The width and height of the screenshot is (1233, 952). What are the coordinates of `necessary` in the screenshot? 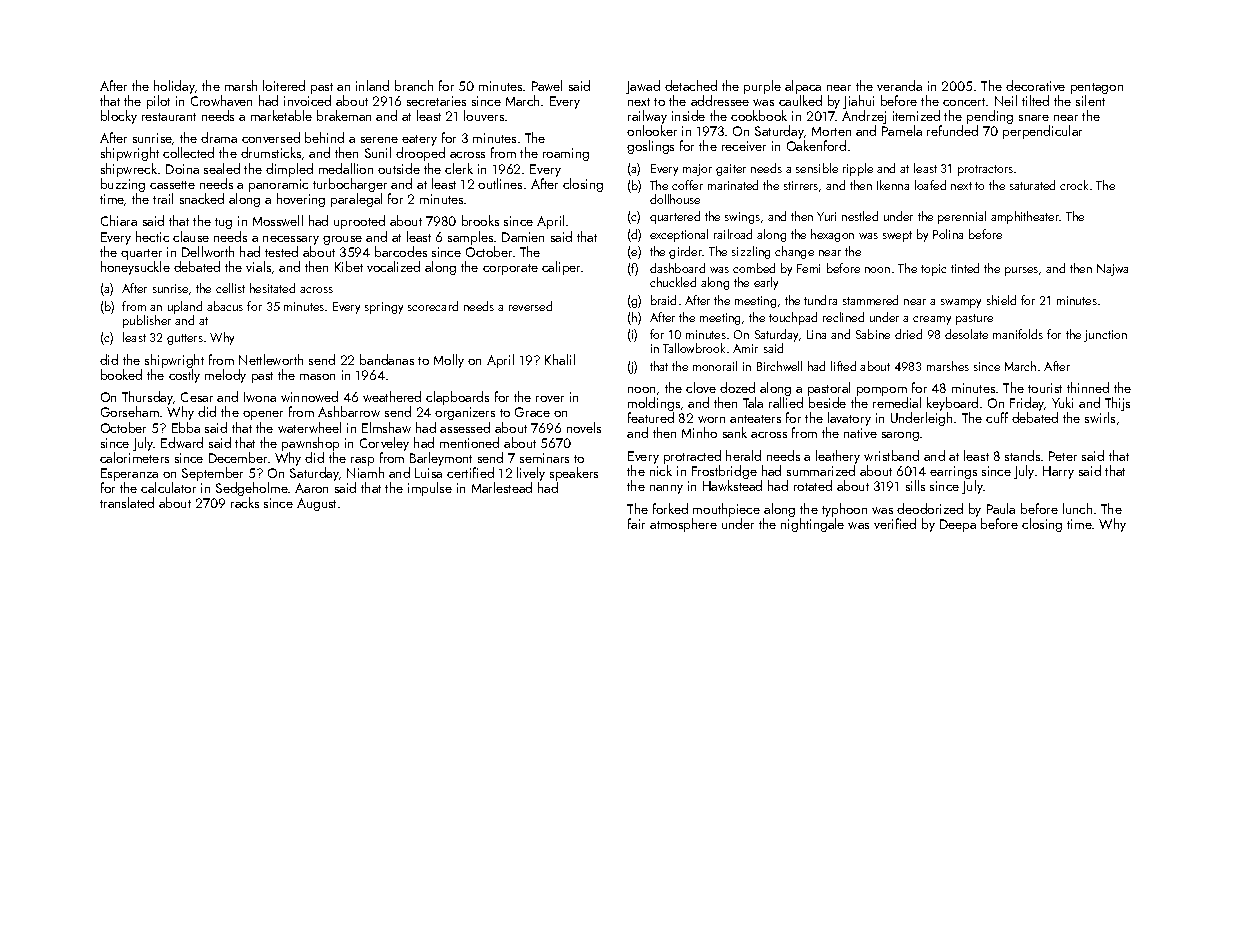 It's located at (291, 240).
